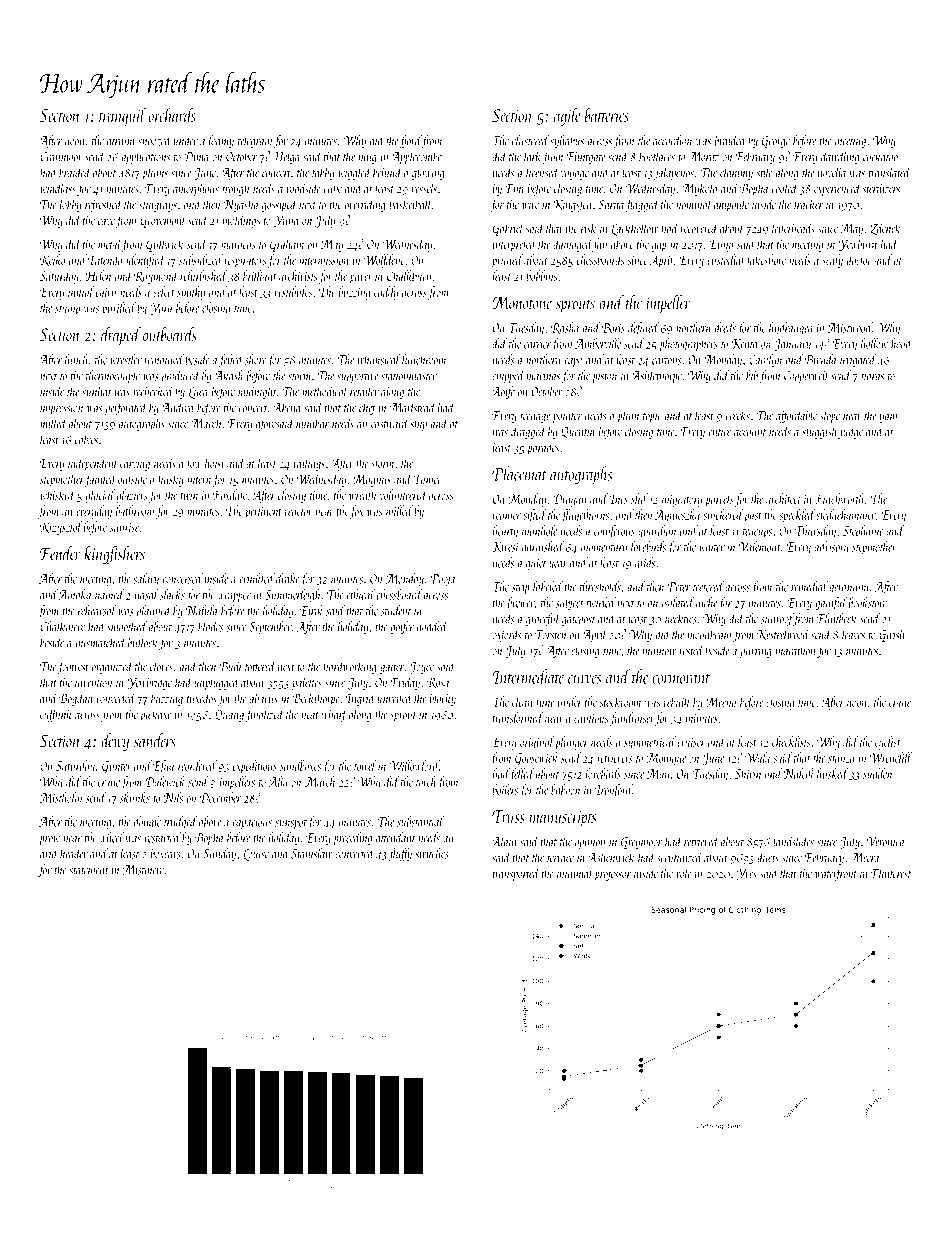 The height and width of the screenshot is (1233, 952). What do you see at coordinates (837, 189) in the screenshot?
I see `experienced` at bounding box center [837, 189].
